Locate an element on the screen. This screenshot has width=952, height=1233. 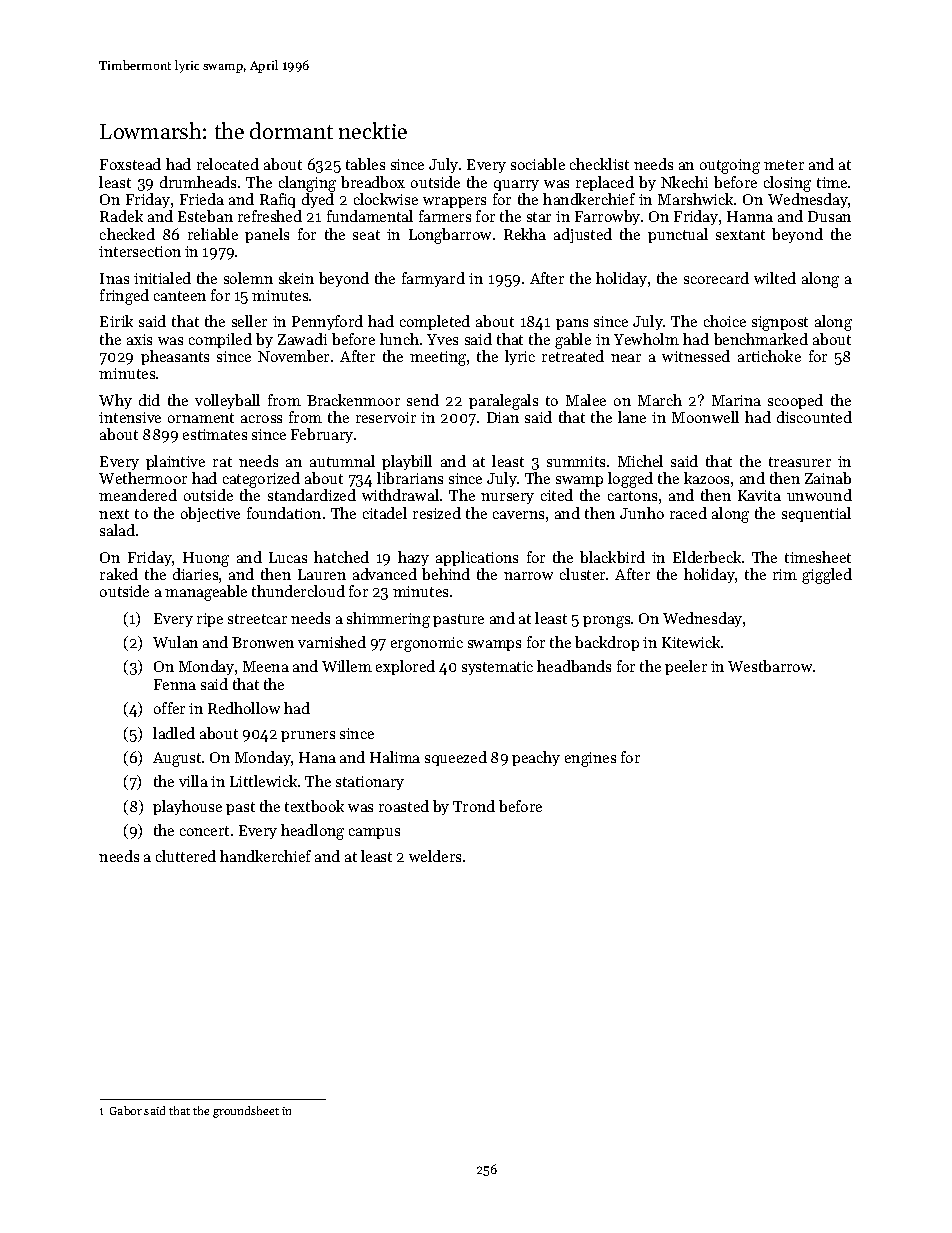
reliable is located at coordinates (213, 234).
